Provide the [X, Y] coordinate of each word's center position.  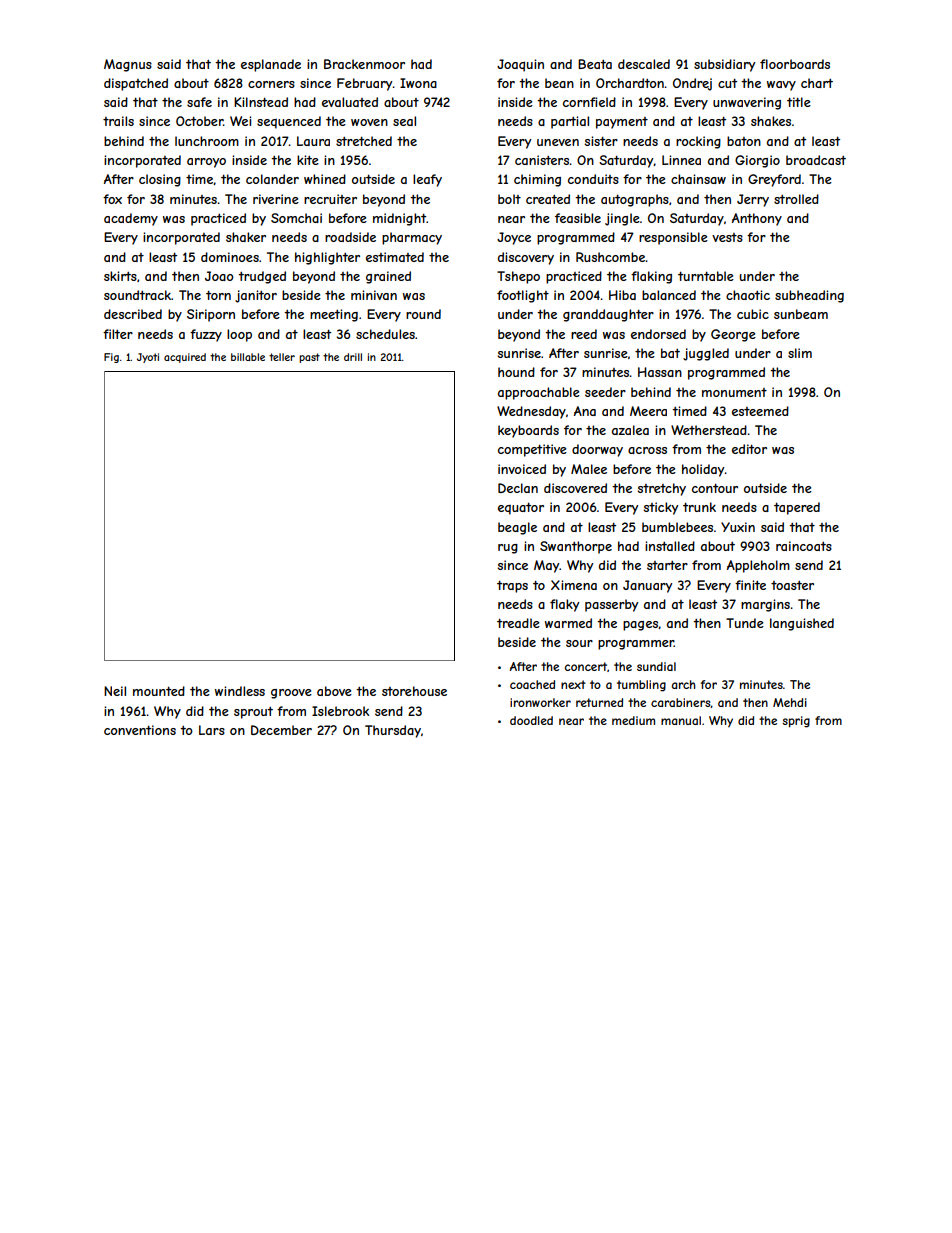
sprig [796, 722]
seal [404, 121]
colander [272, 179]
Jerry [753, 200]
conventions [140, 730]
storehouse [414, 691]
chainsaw [698, 179]
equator [521, 509]
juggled [706, 354]
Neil [115, 691]
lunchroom [207, 141]
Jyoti [148, 358]
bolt [509, 199]
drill [353, 357]
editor [749, 449]
